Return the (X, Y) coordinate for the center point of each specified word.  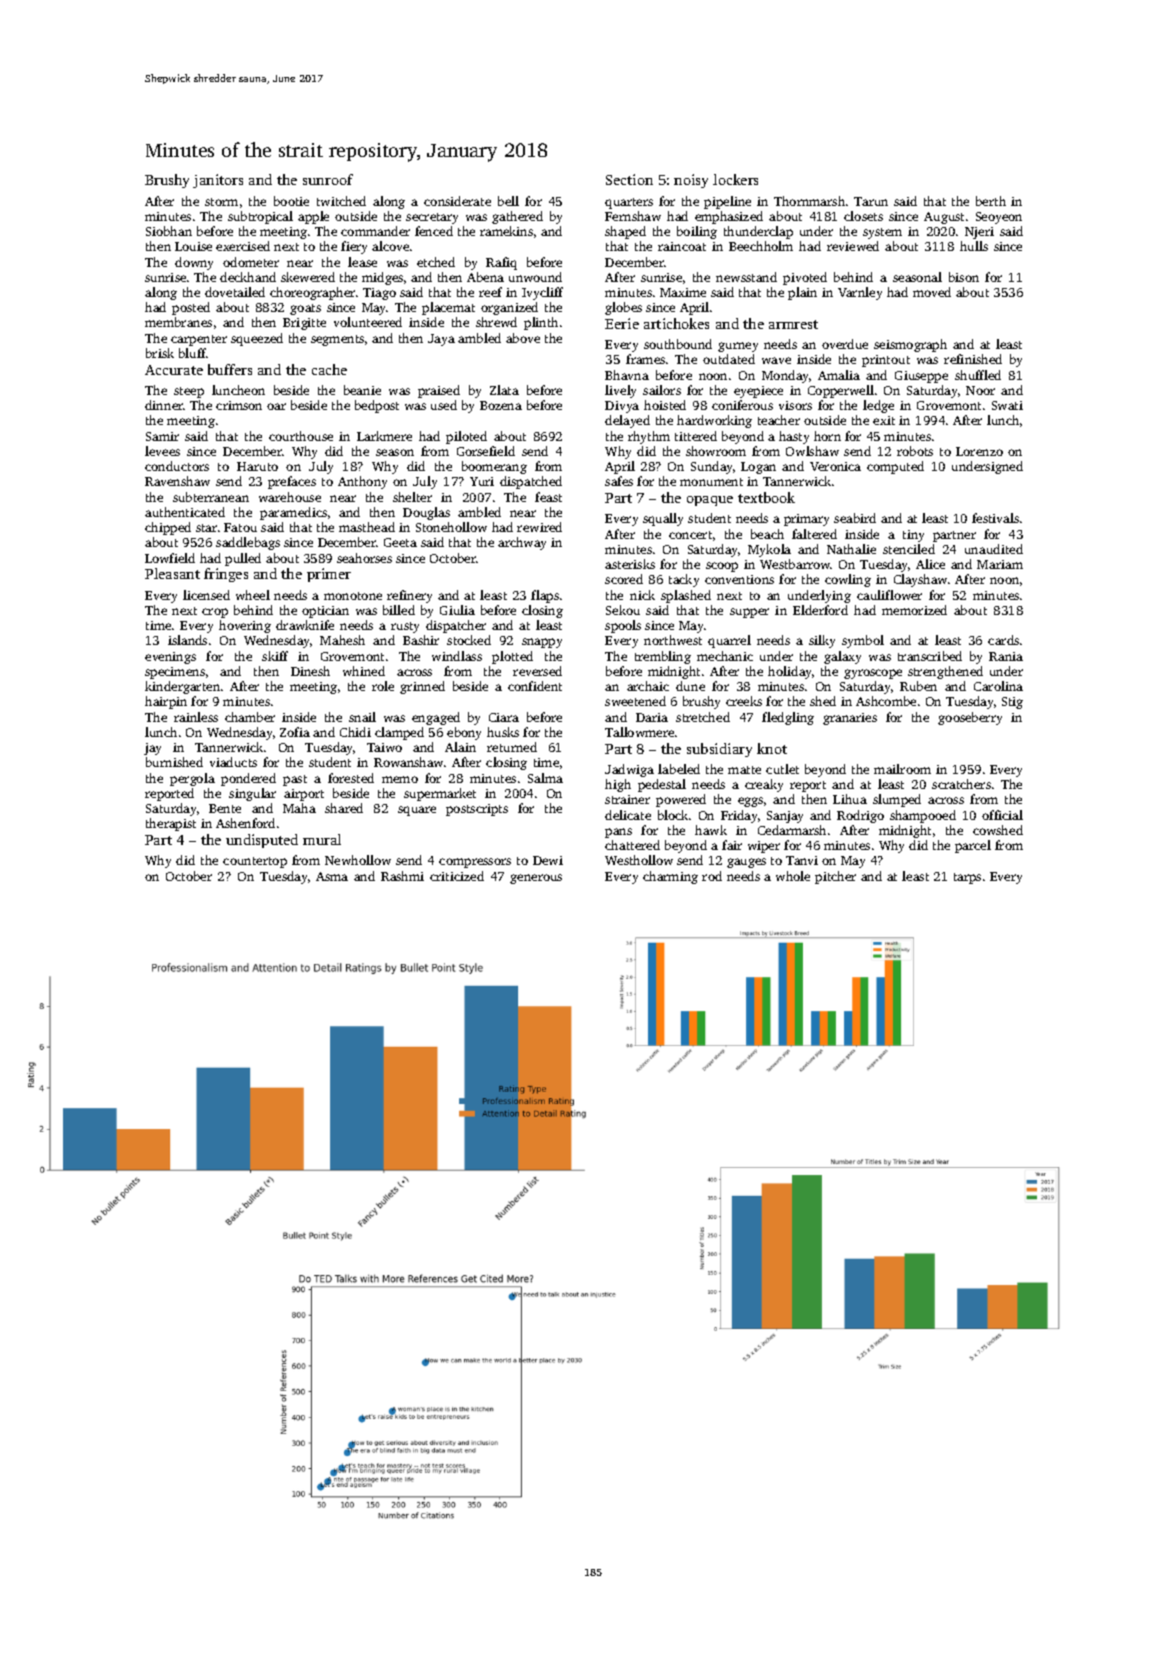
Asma (332, 876)
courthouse (301, 436)
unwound (535, 277)
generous (536, 879)
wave (776, 360)
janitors (218, 181)
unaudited (994, 549)
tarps (967, 878)
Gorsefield (486, 451)
